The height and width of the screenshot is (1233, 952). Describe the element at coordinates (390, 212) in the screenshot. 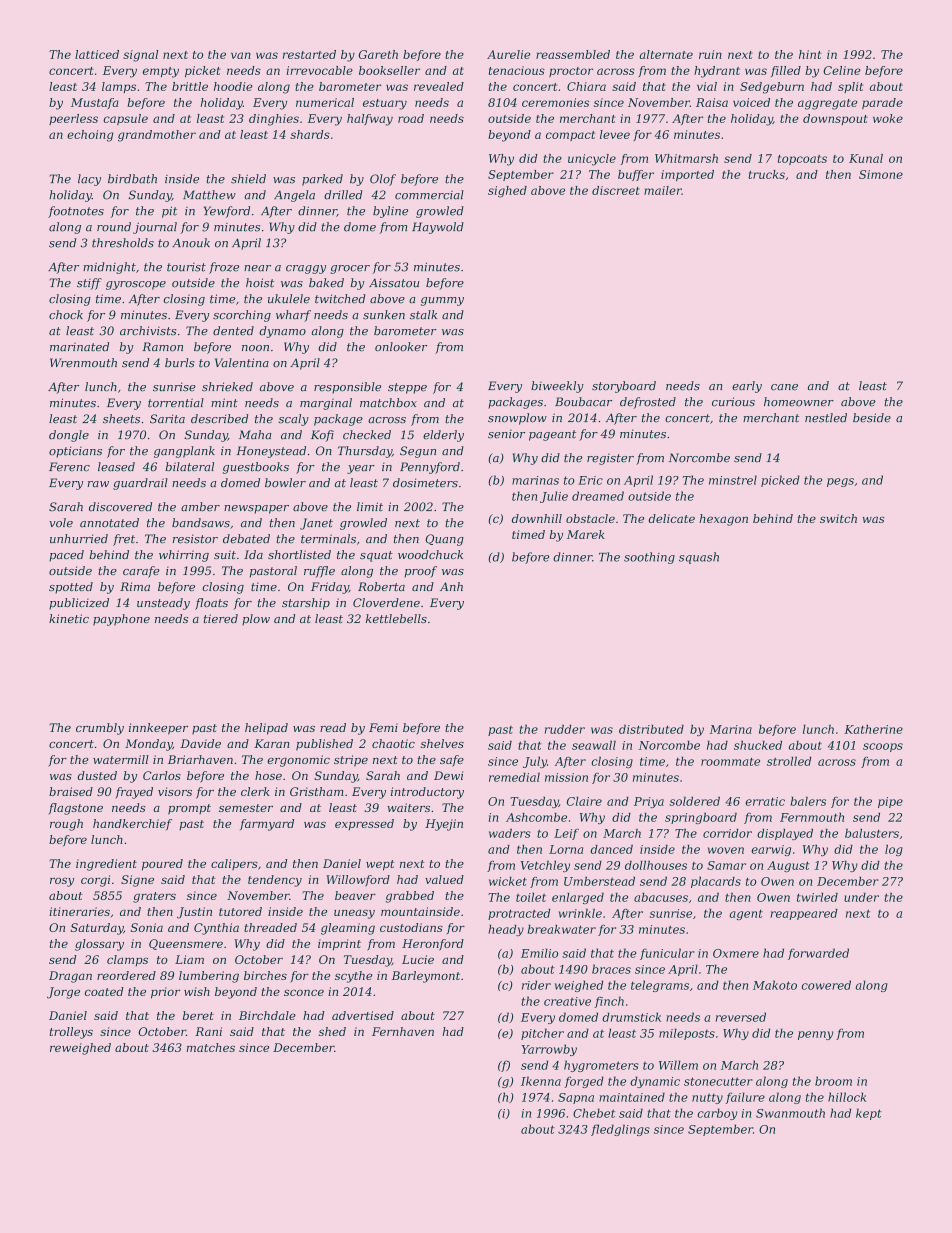

I see `byline` at that location.
